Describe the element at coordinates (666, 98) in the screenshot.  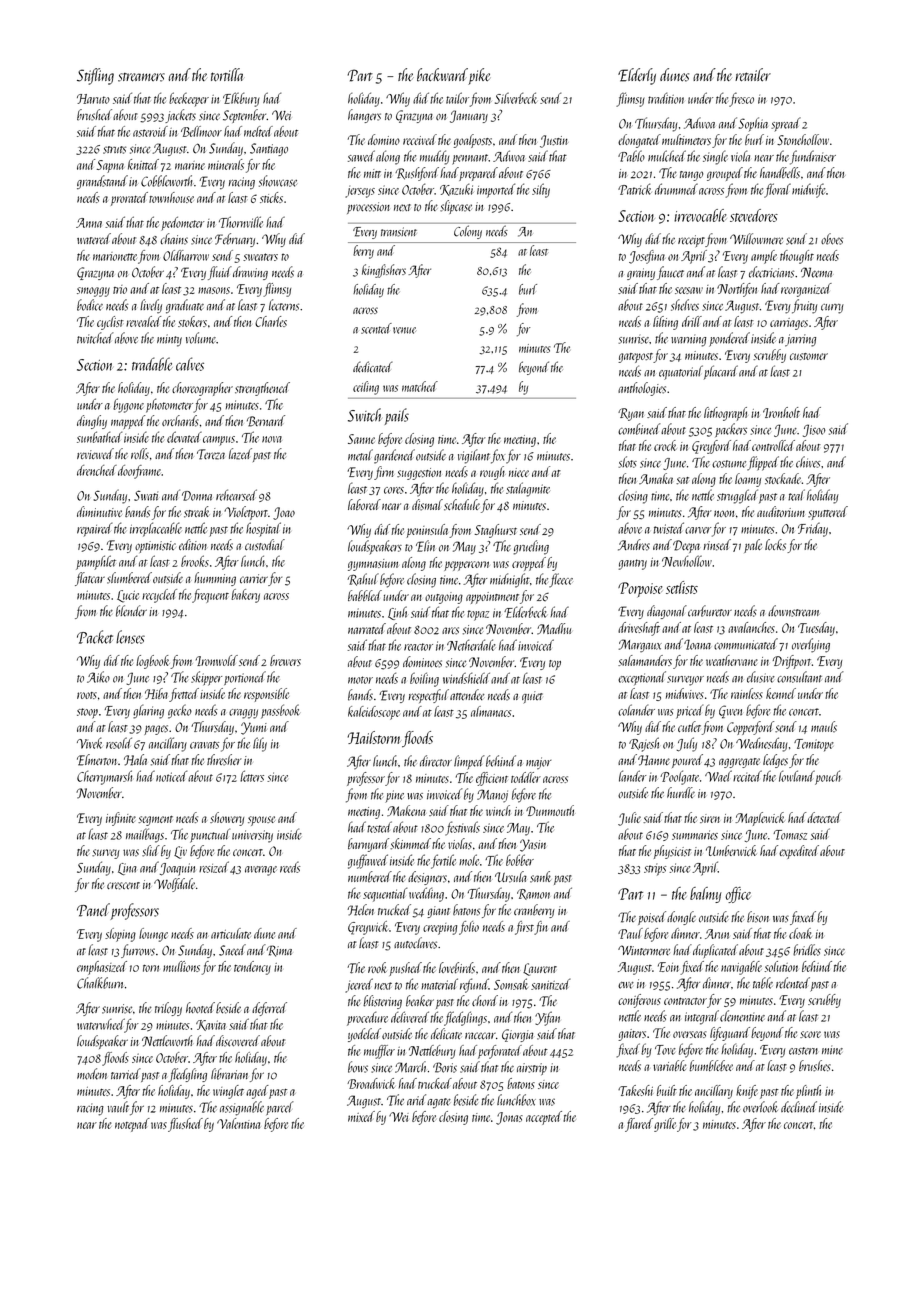
I see `tradition` at that location.
